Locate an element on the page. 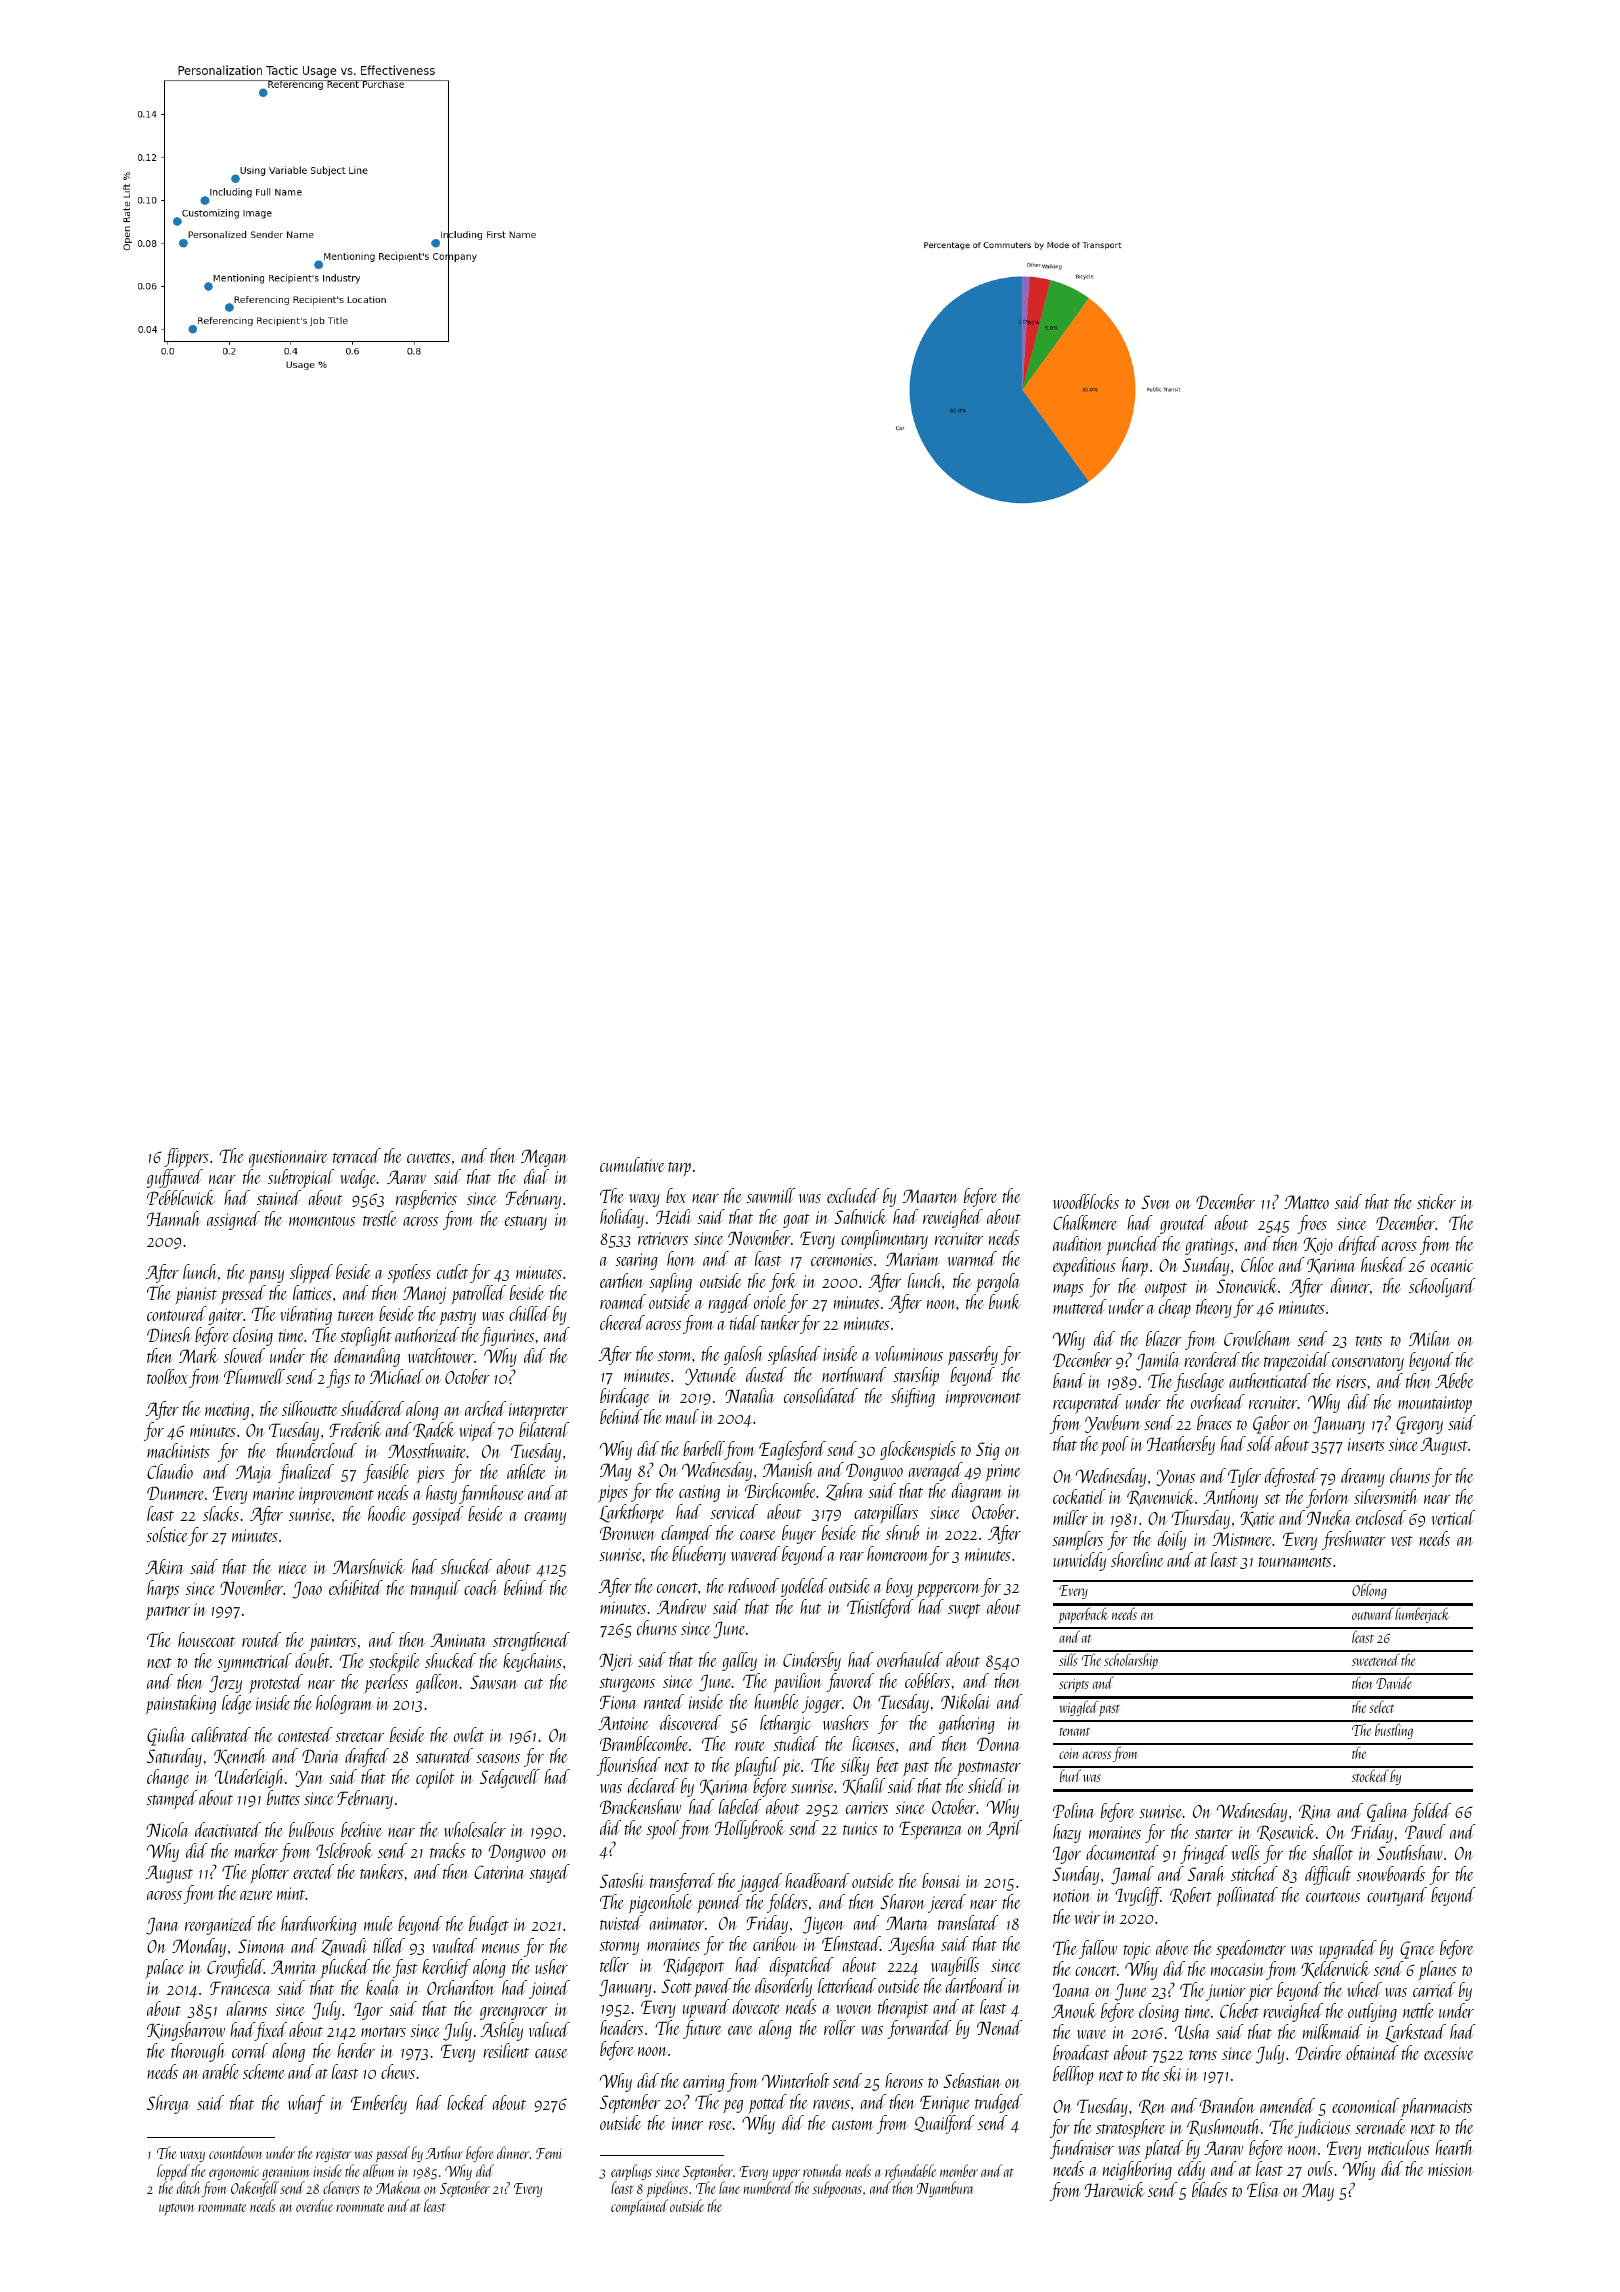 Image resolution: width=1620 pixels, height=2292 pixels. ledge is located at coordinates (236, 1704).
